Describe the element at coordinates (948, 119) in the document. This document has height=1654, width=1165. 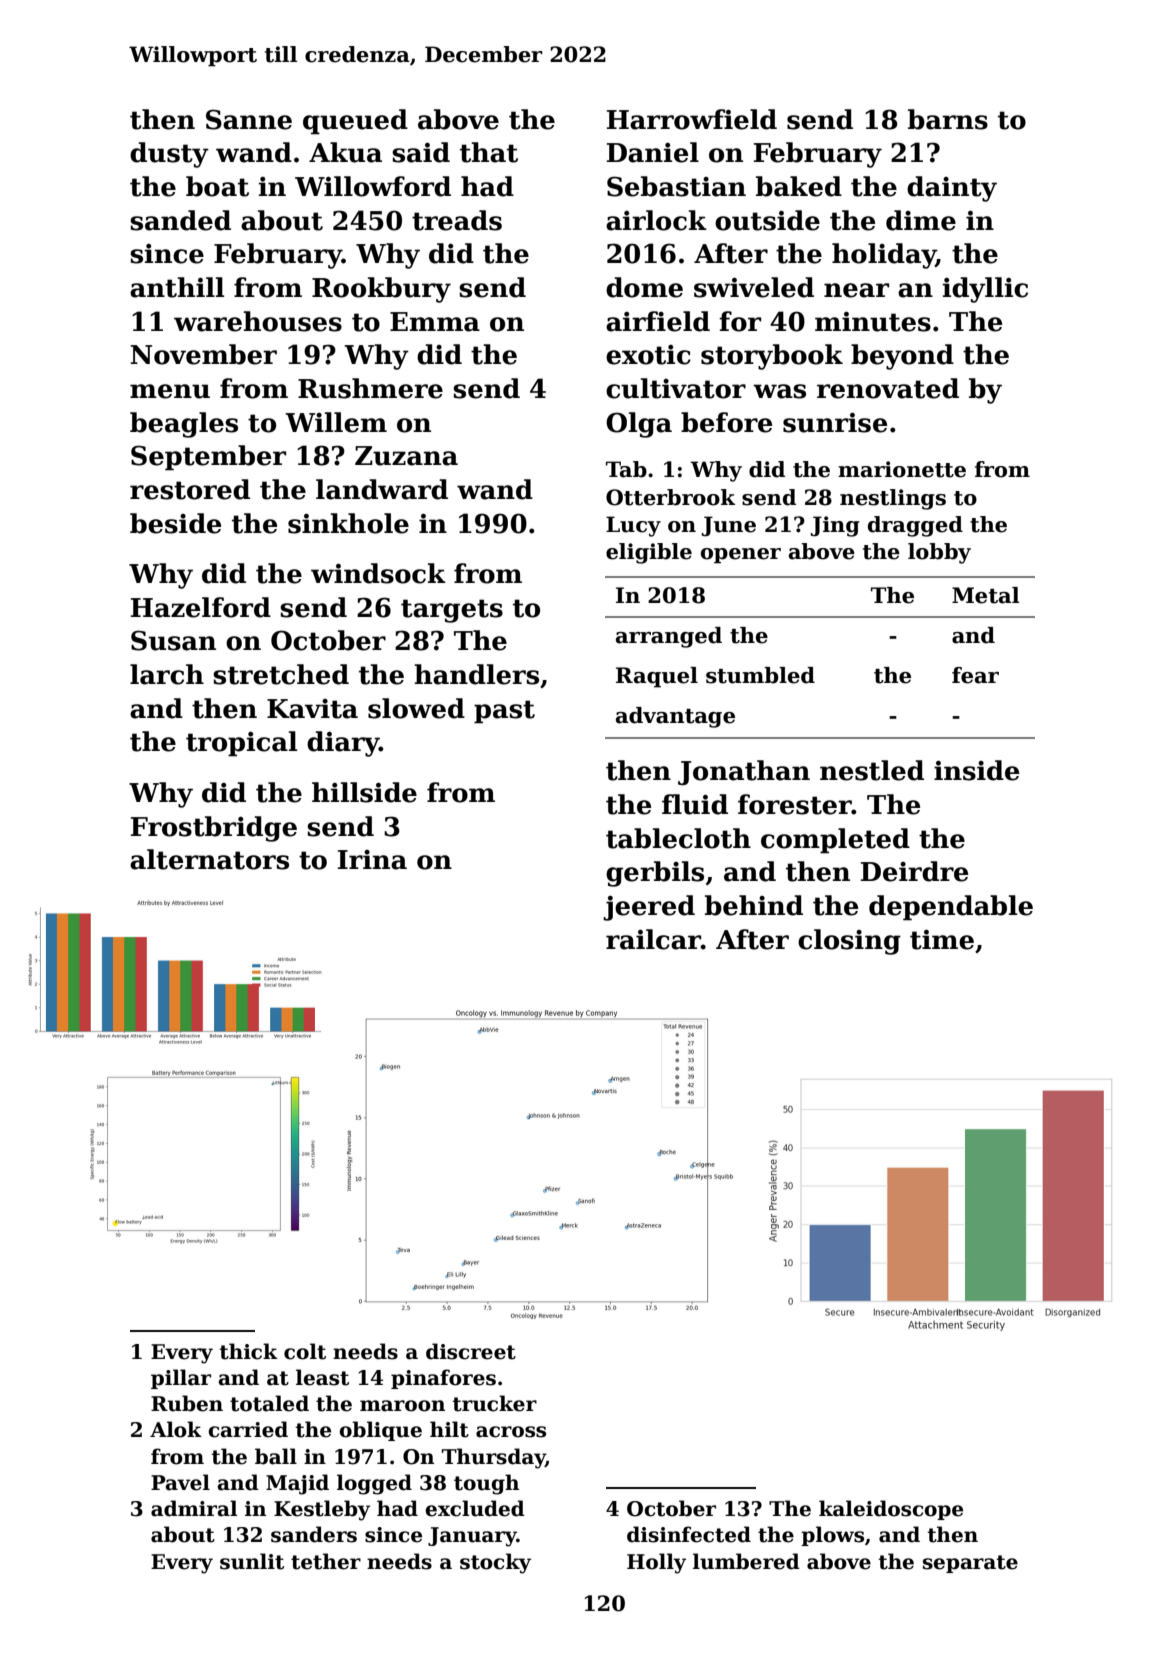
I see `barns` at that location.
